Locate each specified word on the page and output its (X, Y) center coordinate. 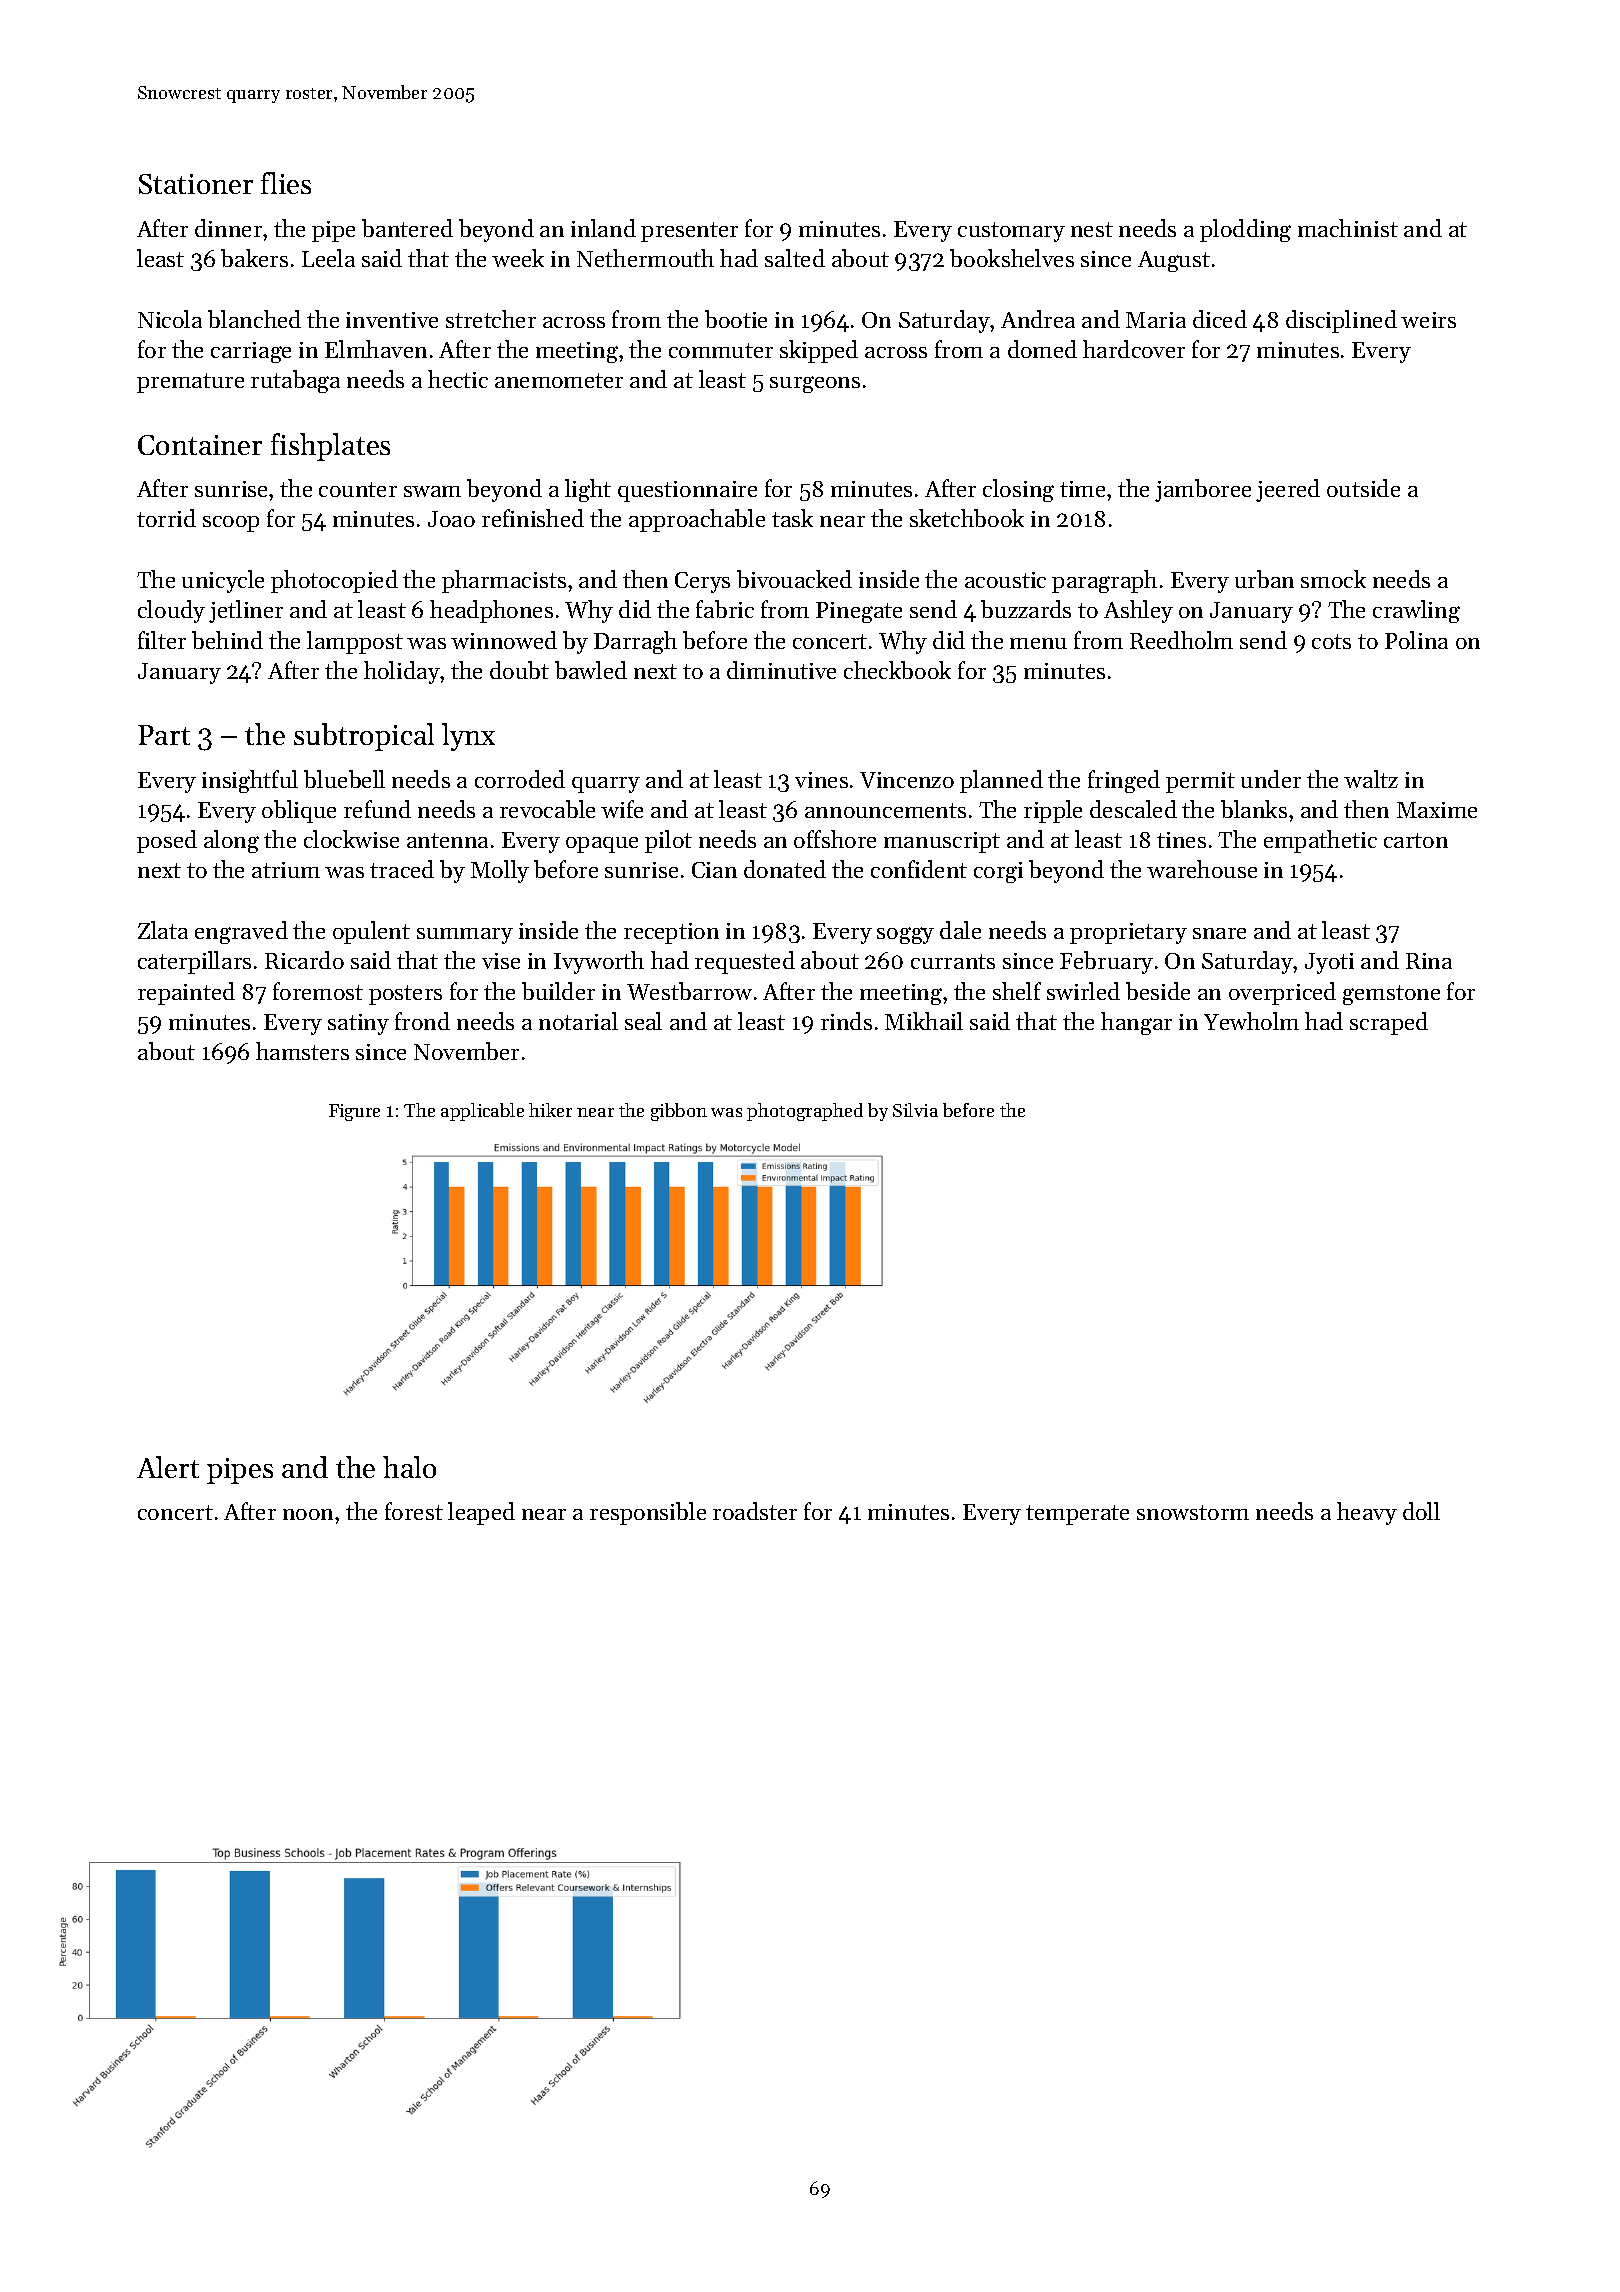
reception (671, 933)
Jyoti (1329, 963)
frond (422, 1021)
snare (1219, 933)
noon (308, 1514)
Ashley (1138, 611)
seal (643, 1021)
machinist (1348, 228)
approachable (697, 520)
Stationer (196, 184)
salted (795, 258)
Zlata (163, 930)
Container (200, 445)
